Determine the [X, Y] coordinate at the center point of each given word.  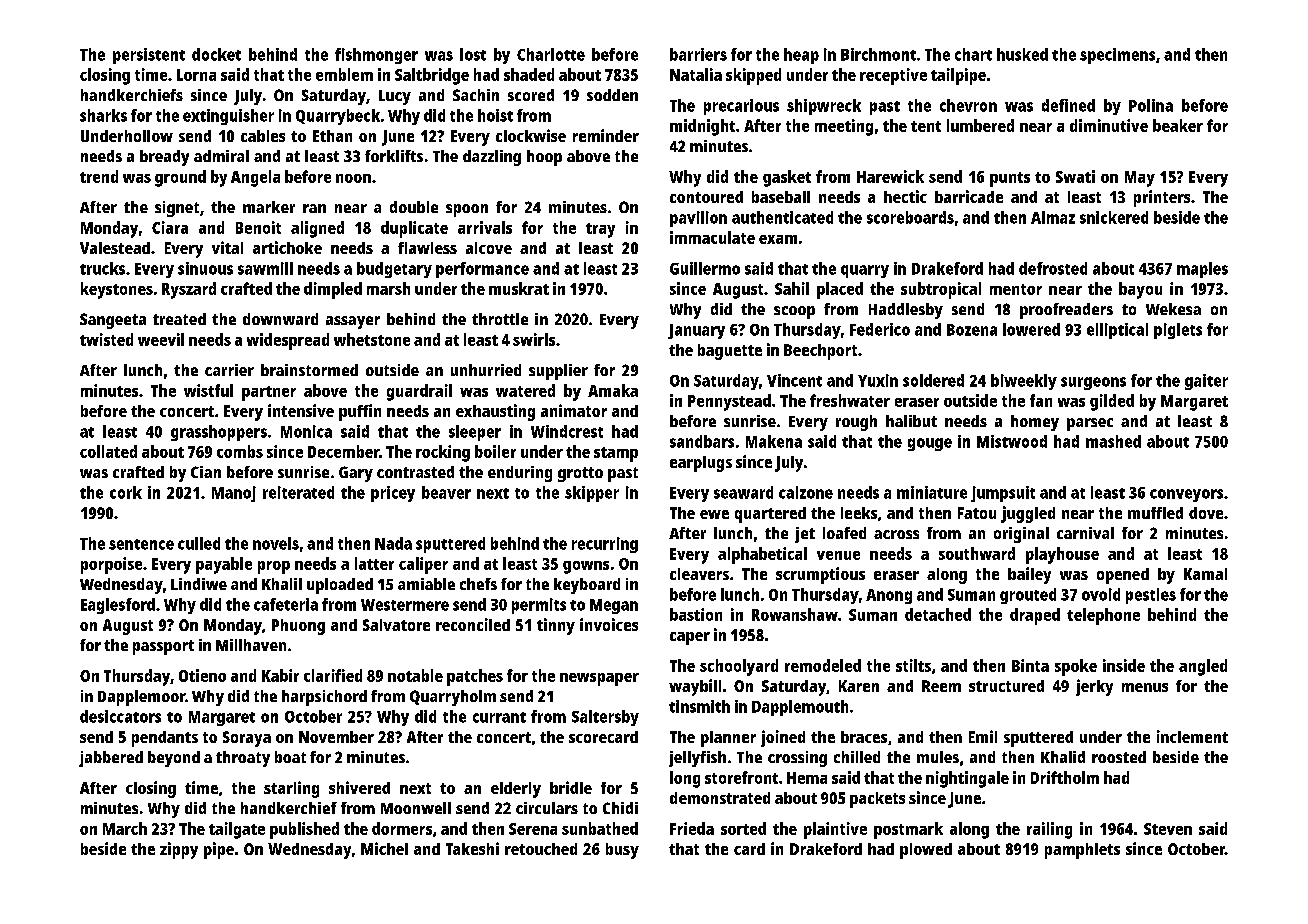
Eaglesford [118, 606]
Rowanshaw [795, 614]
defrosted [1053, 268]
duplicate [414, 229]
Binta [1030, 665]
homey [1035, 423]
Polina [1151, 105]
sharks [103, 115]
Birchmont [878, 54]
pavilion [698, 219]
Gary [356, 474]
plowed [926, 851]
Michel [384, 848]
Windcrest [567, 431]
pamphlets [1082, 851]
